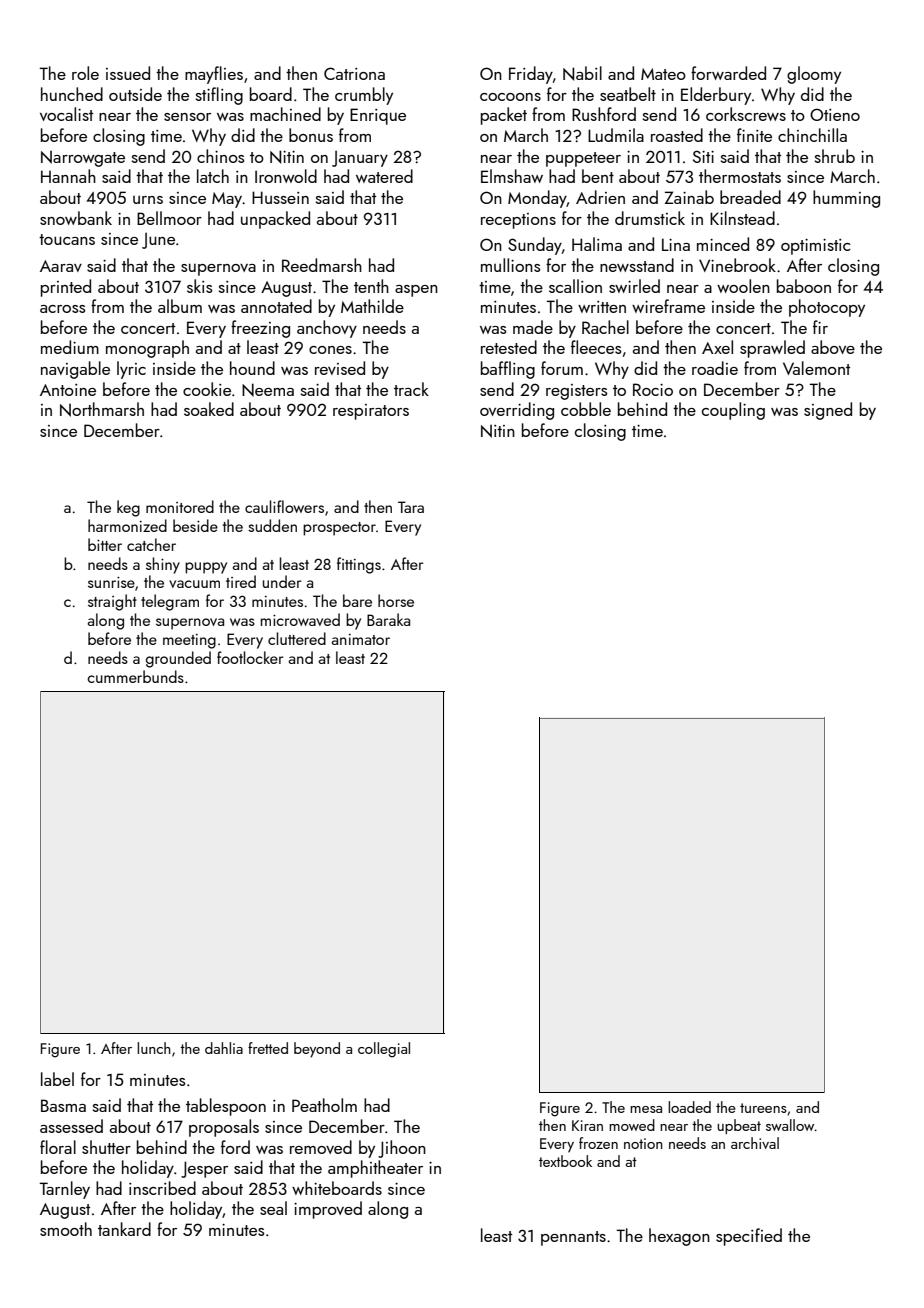 This image has height=1308, width=924. I want to click on horse, so click(396, 600).
